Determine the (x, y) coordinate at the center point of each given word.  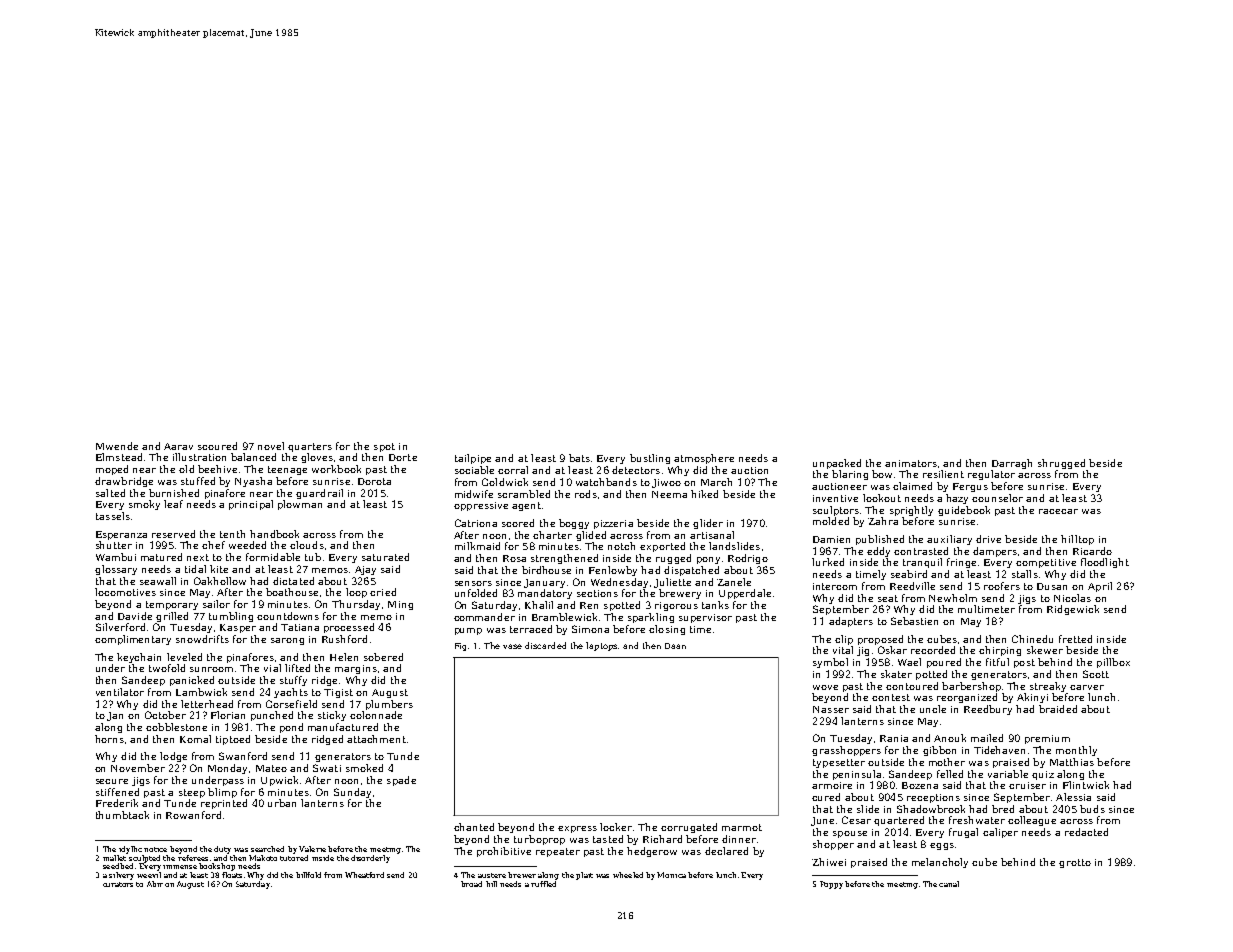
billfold (308, 875)
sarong (287, 641)
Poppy (831, 885)
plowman (300, 505)
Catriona (476, 523)
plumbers (389, 705)
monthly (1076, 751)
